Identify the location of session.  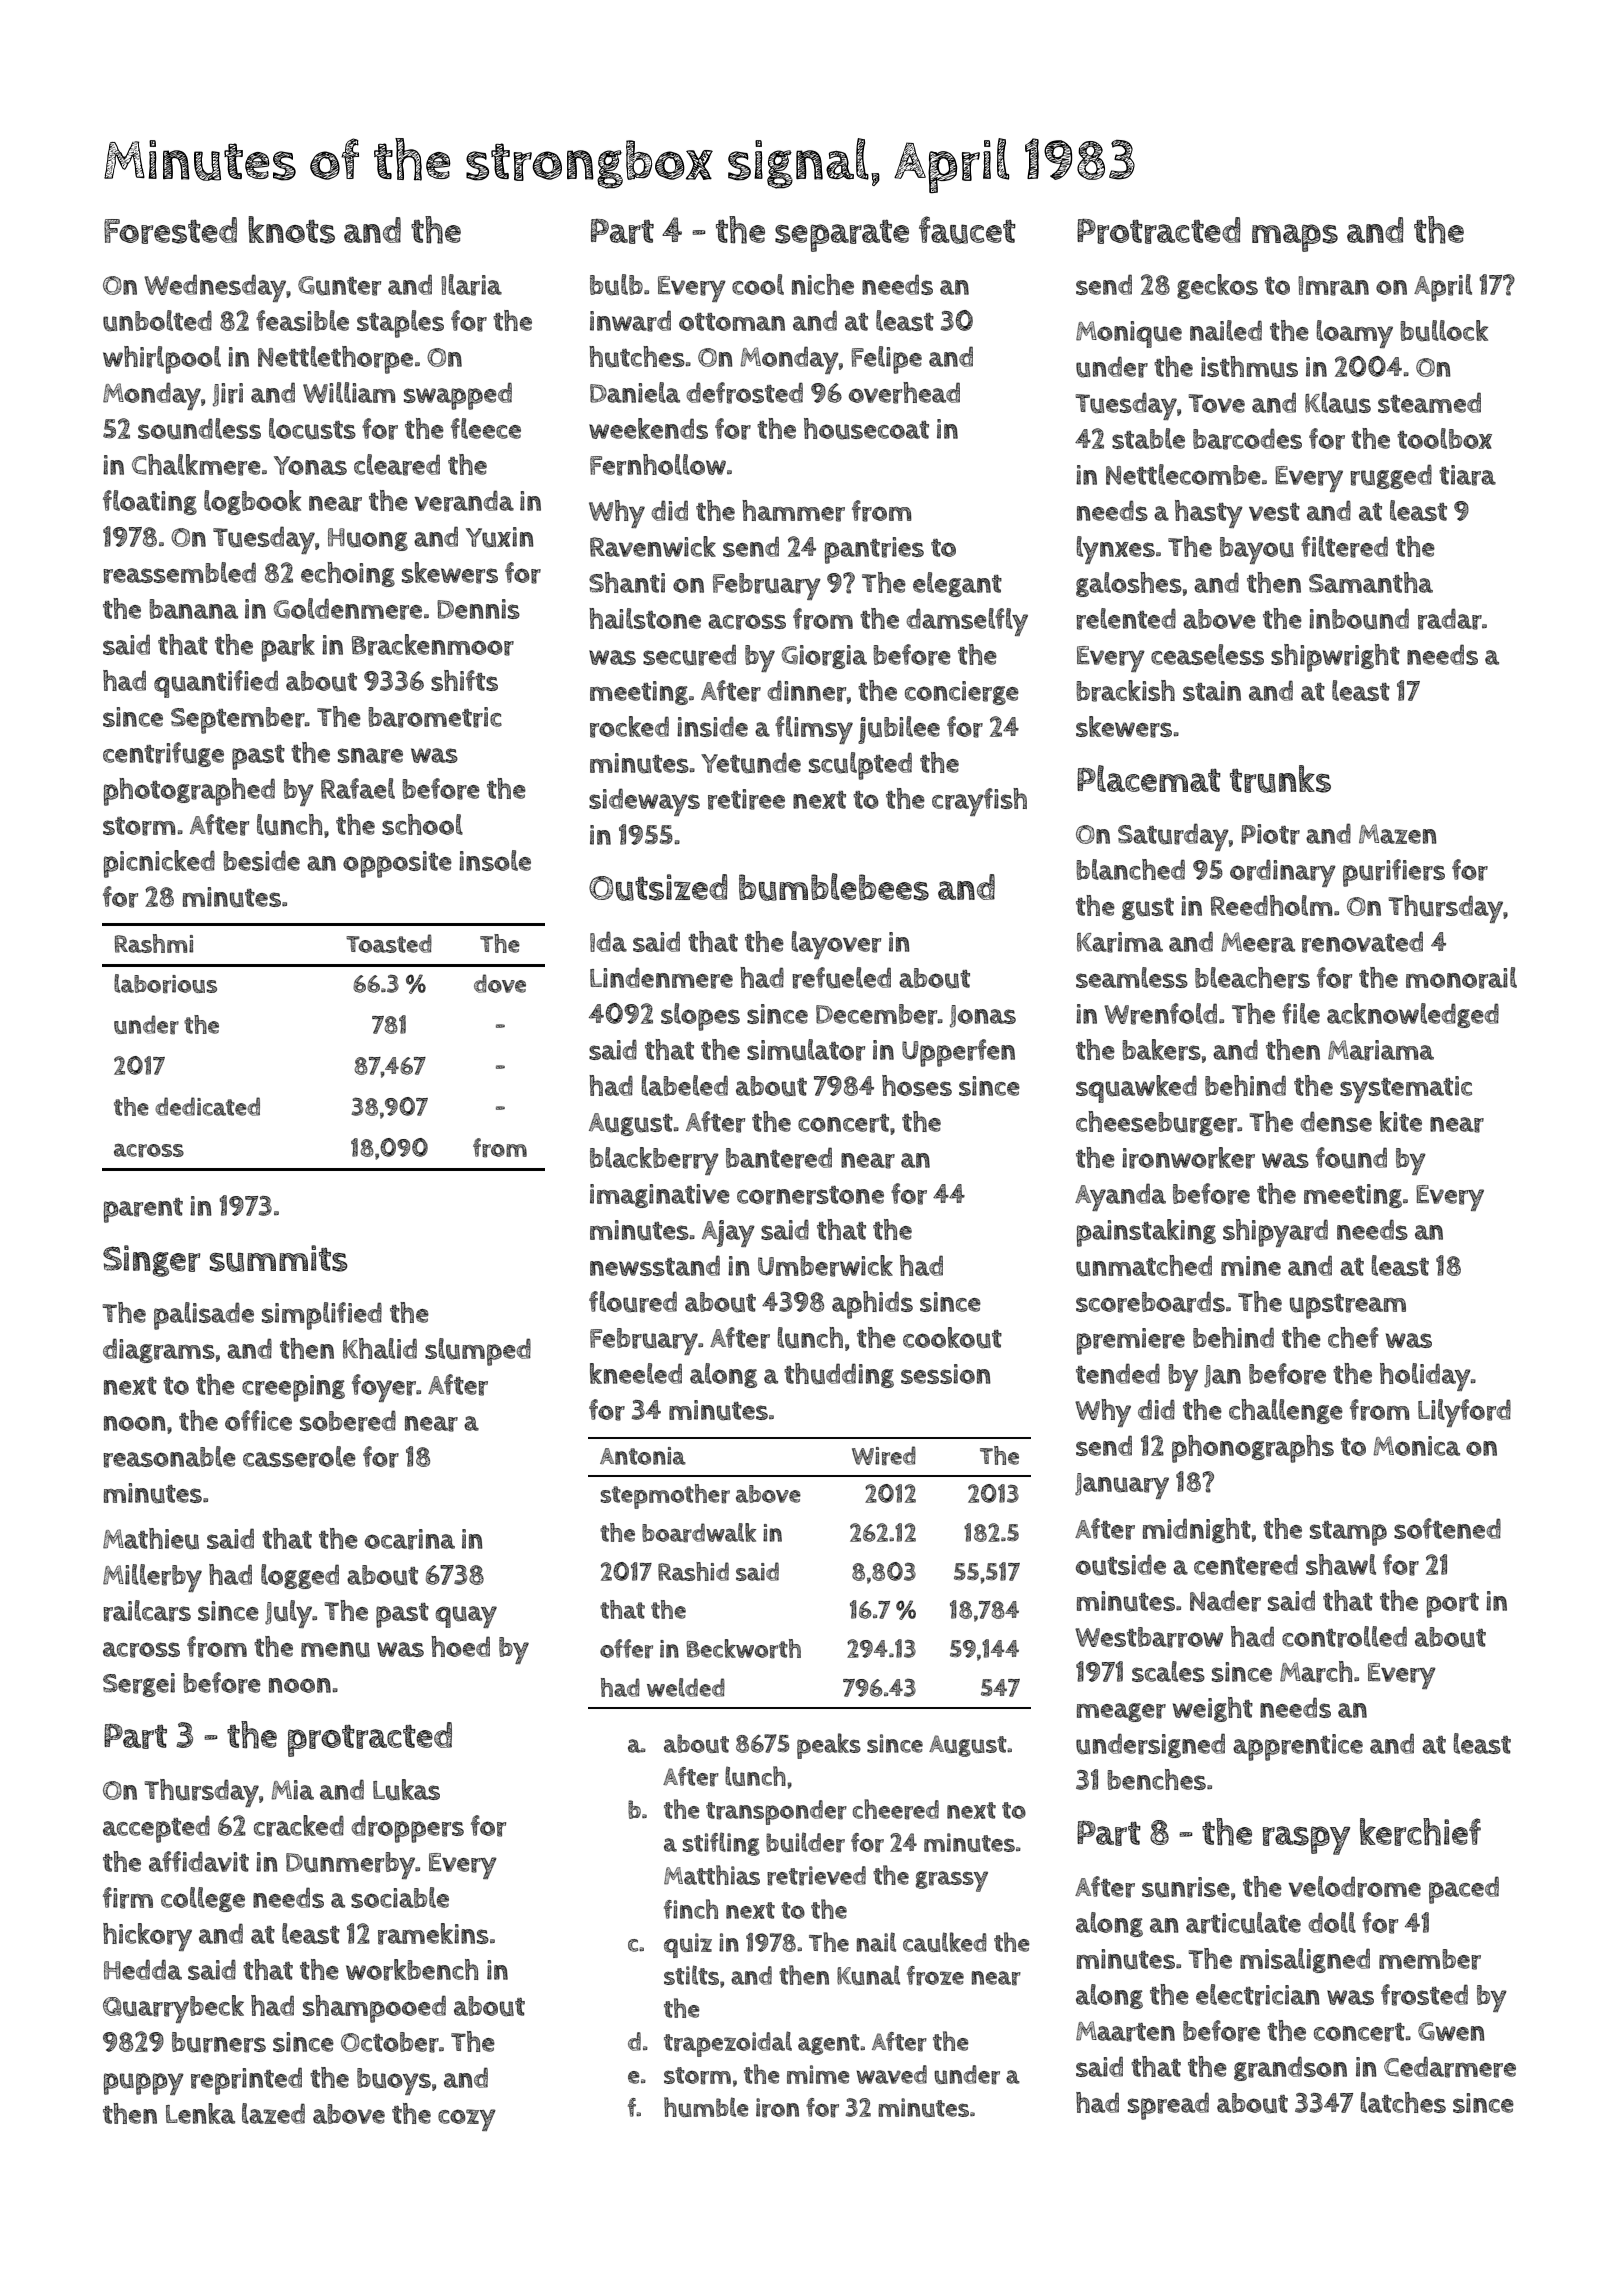
(946, 1374).
